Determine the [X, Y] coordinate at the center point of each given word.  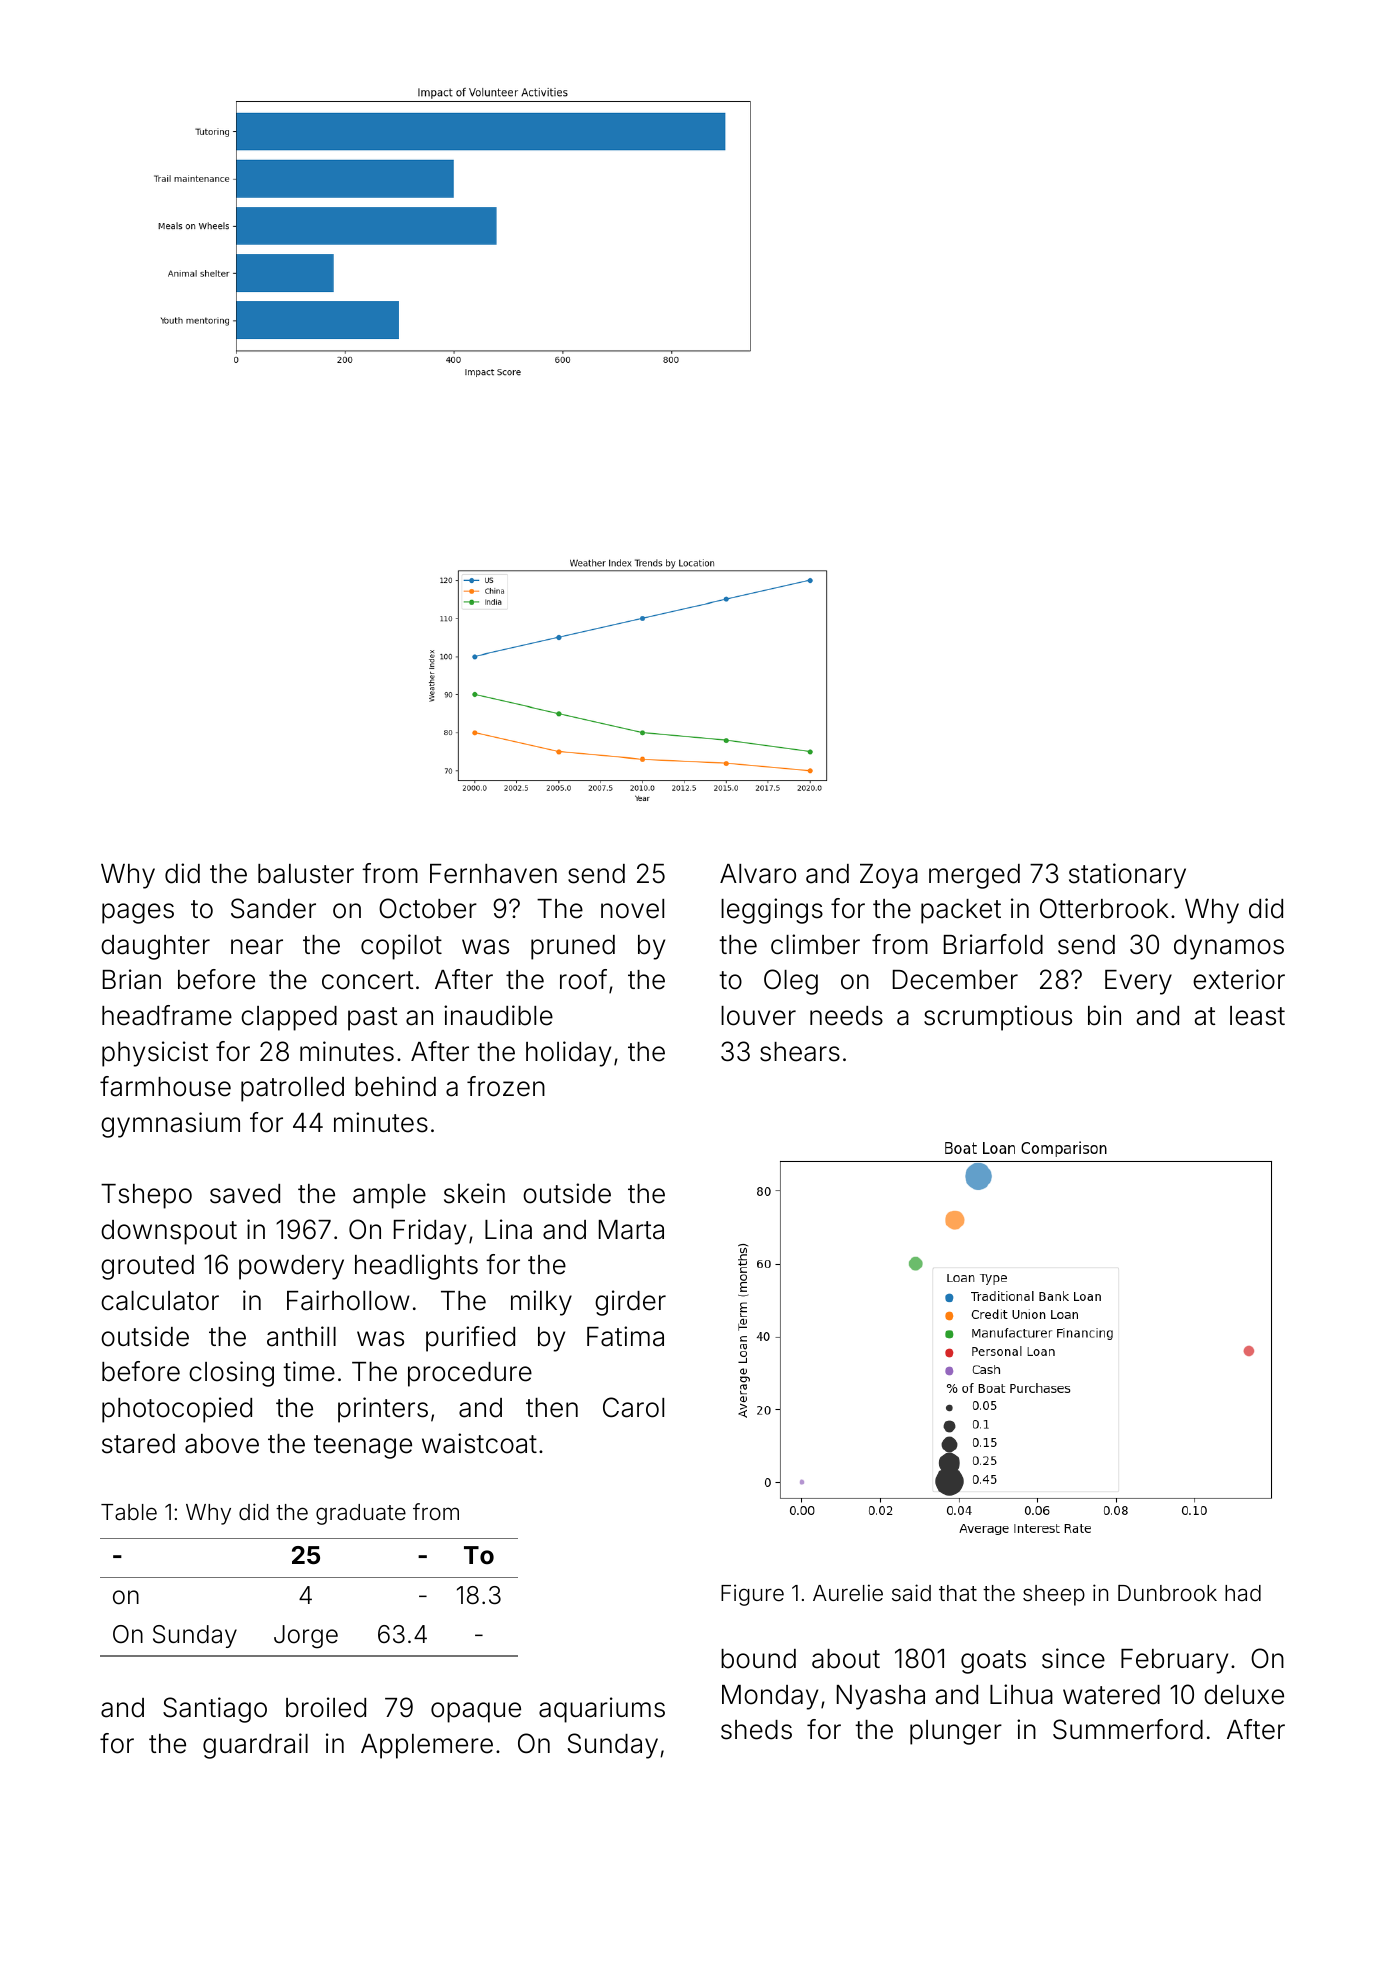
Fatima [625, 1336]
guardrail [255, 1746]
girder [630, 1303]
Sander [273, 908]
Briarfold [993, 944]
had [1243, 1593]
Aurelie [848, 1592]
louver [758, 1016]
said [911, 1593]
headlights [416, 1267]
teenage [363, 1447]
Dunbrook [1167, 1593]
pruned [573, 947]
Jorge [306, 1637]
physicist [155, 1054]
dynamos [1229, 947]
